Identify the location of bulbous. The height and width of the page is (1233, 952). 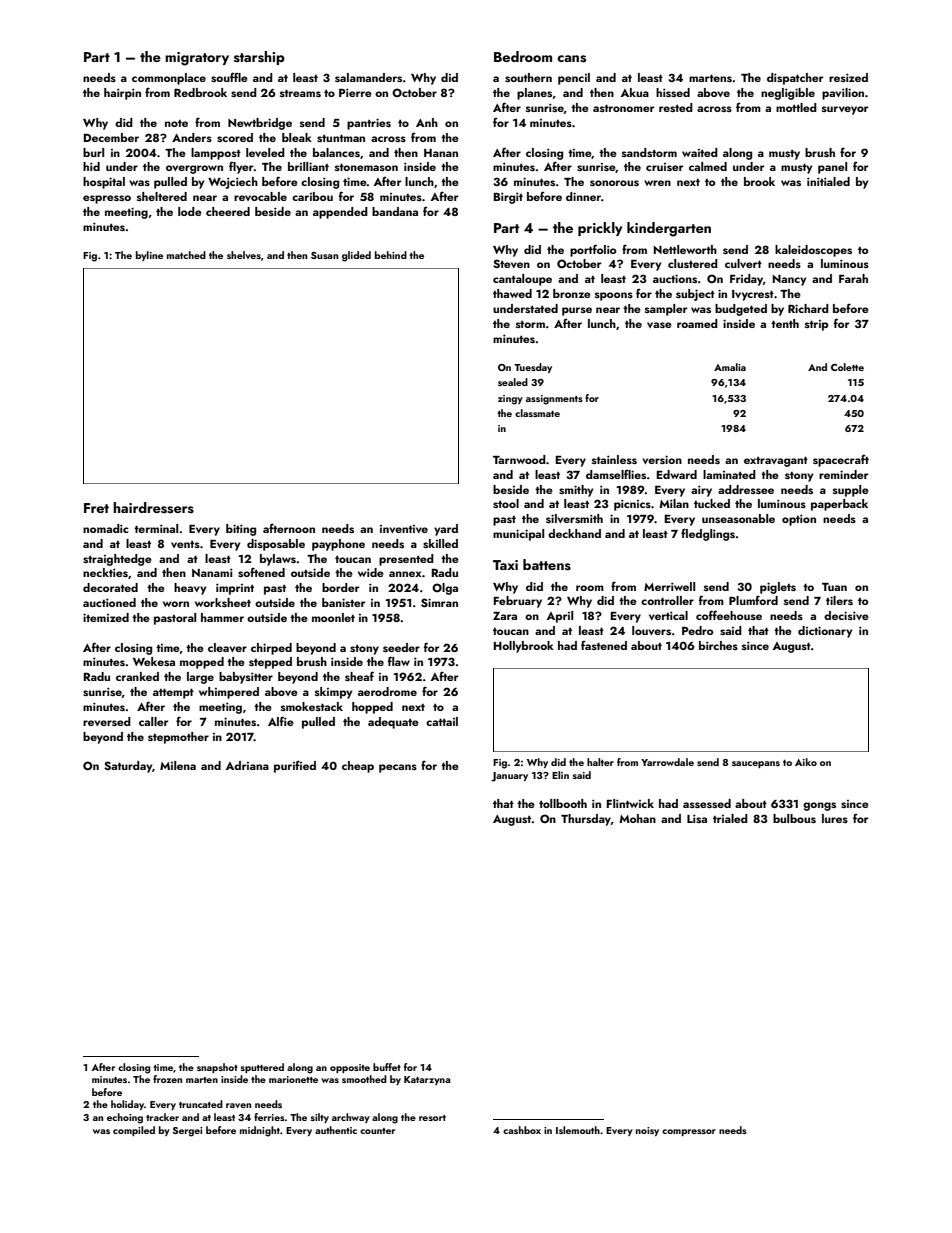
(794, 818).
